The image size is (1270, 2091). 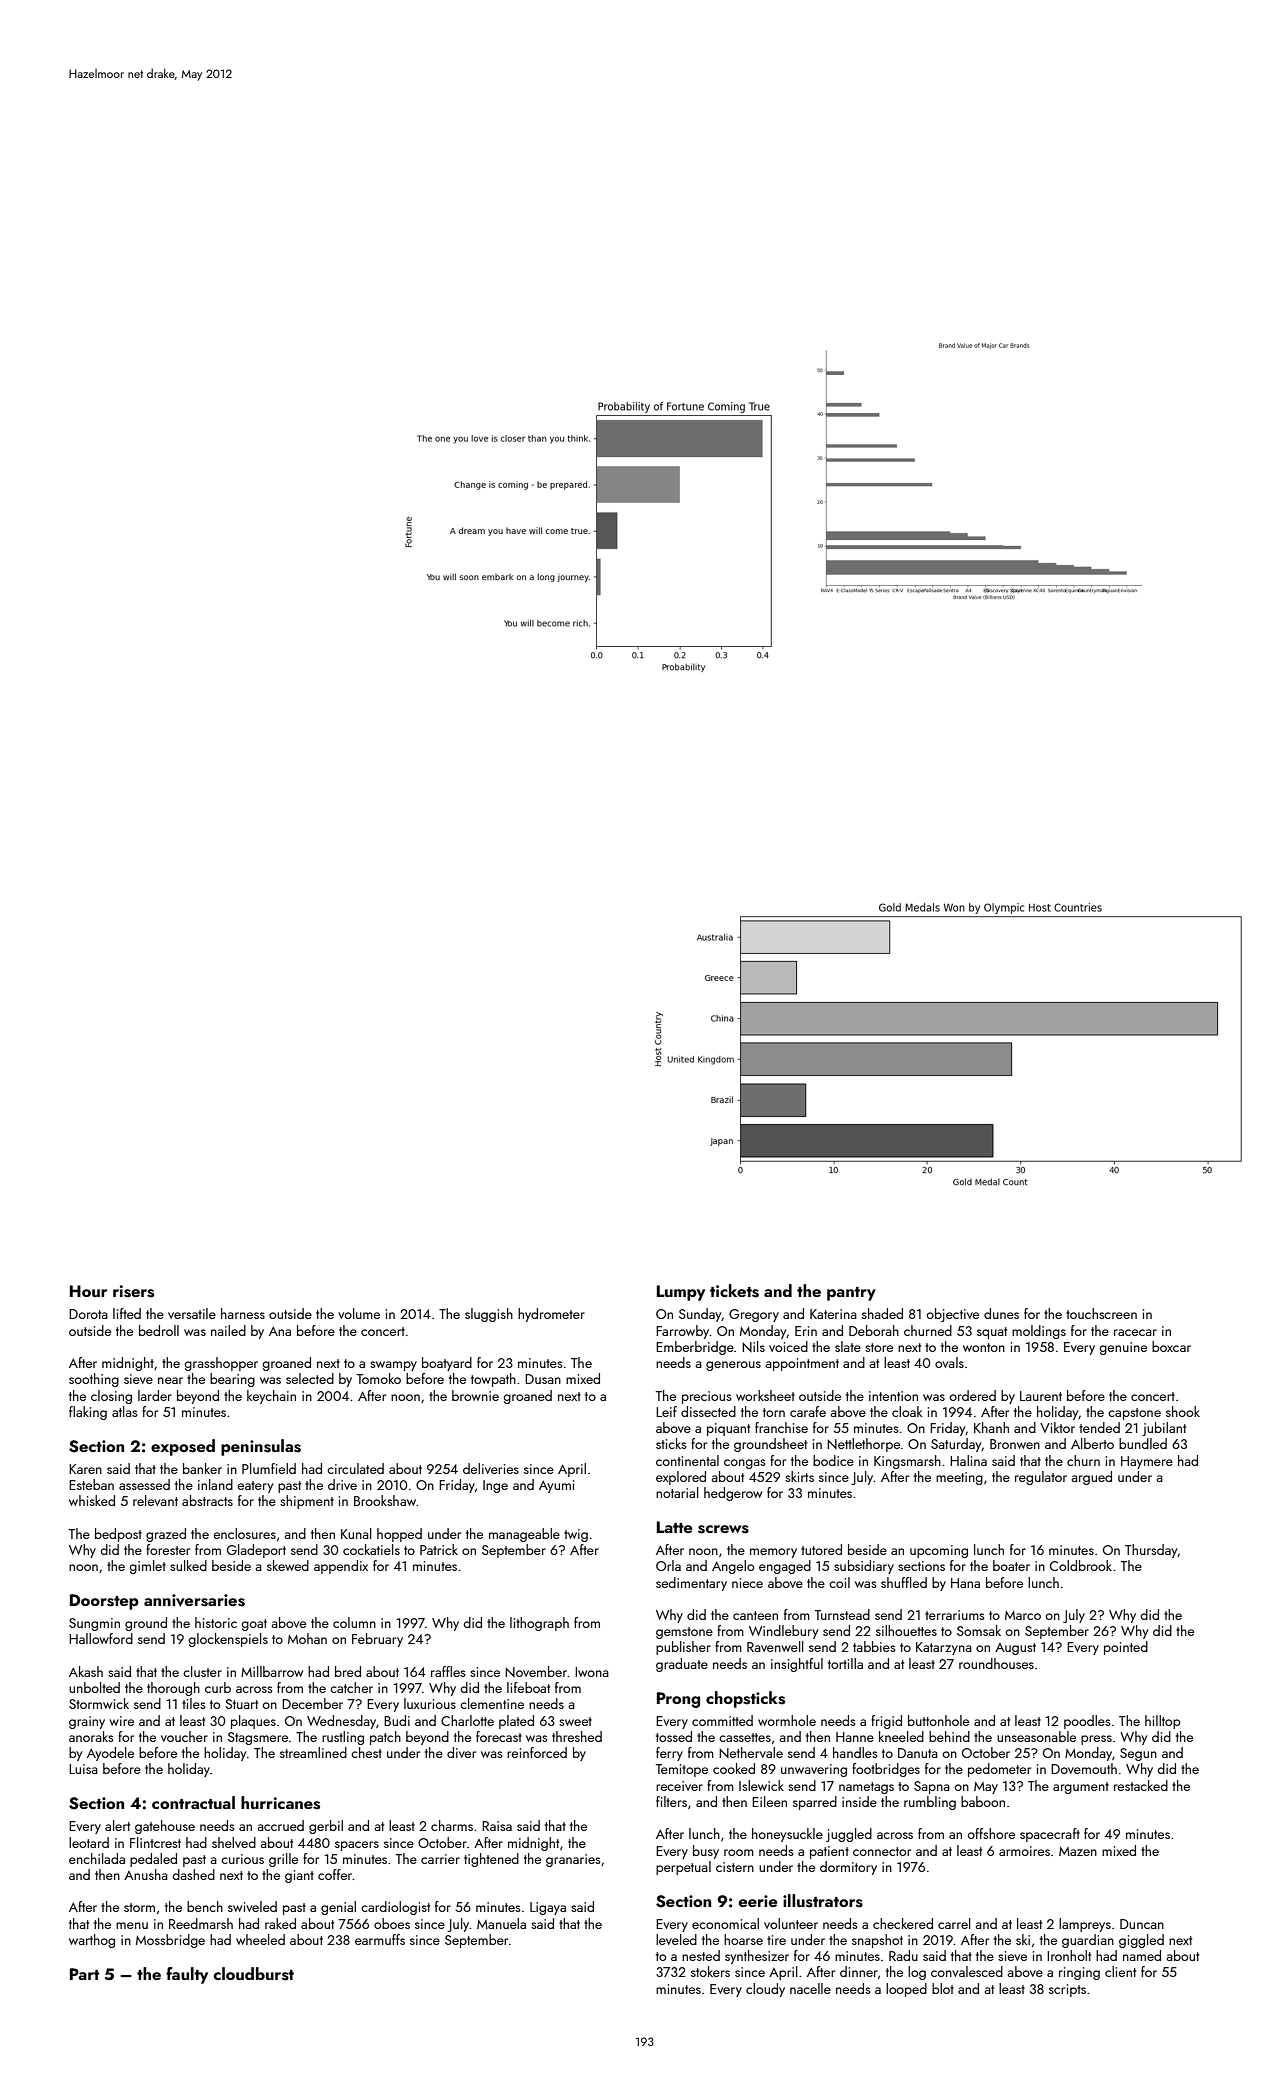 What do you see at coordinates (802, 1364) in the screenshot?
I see `appointment` at bounding box center [802, 1364].
